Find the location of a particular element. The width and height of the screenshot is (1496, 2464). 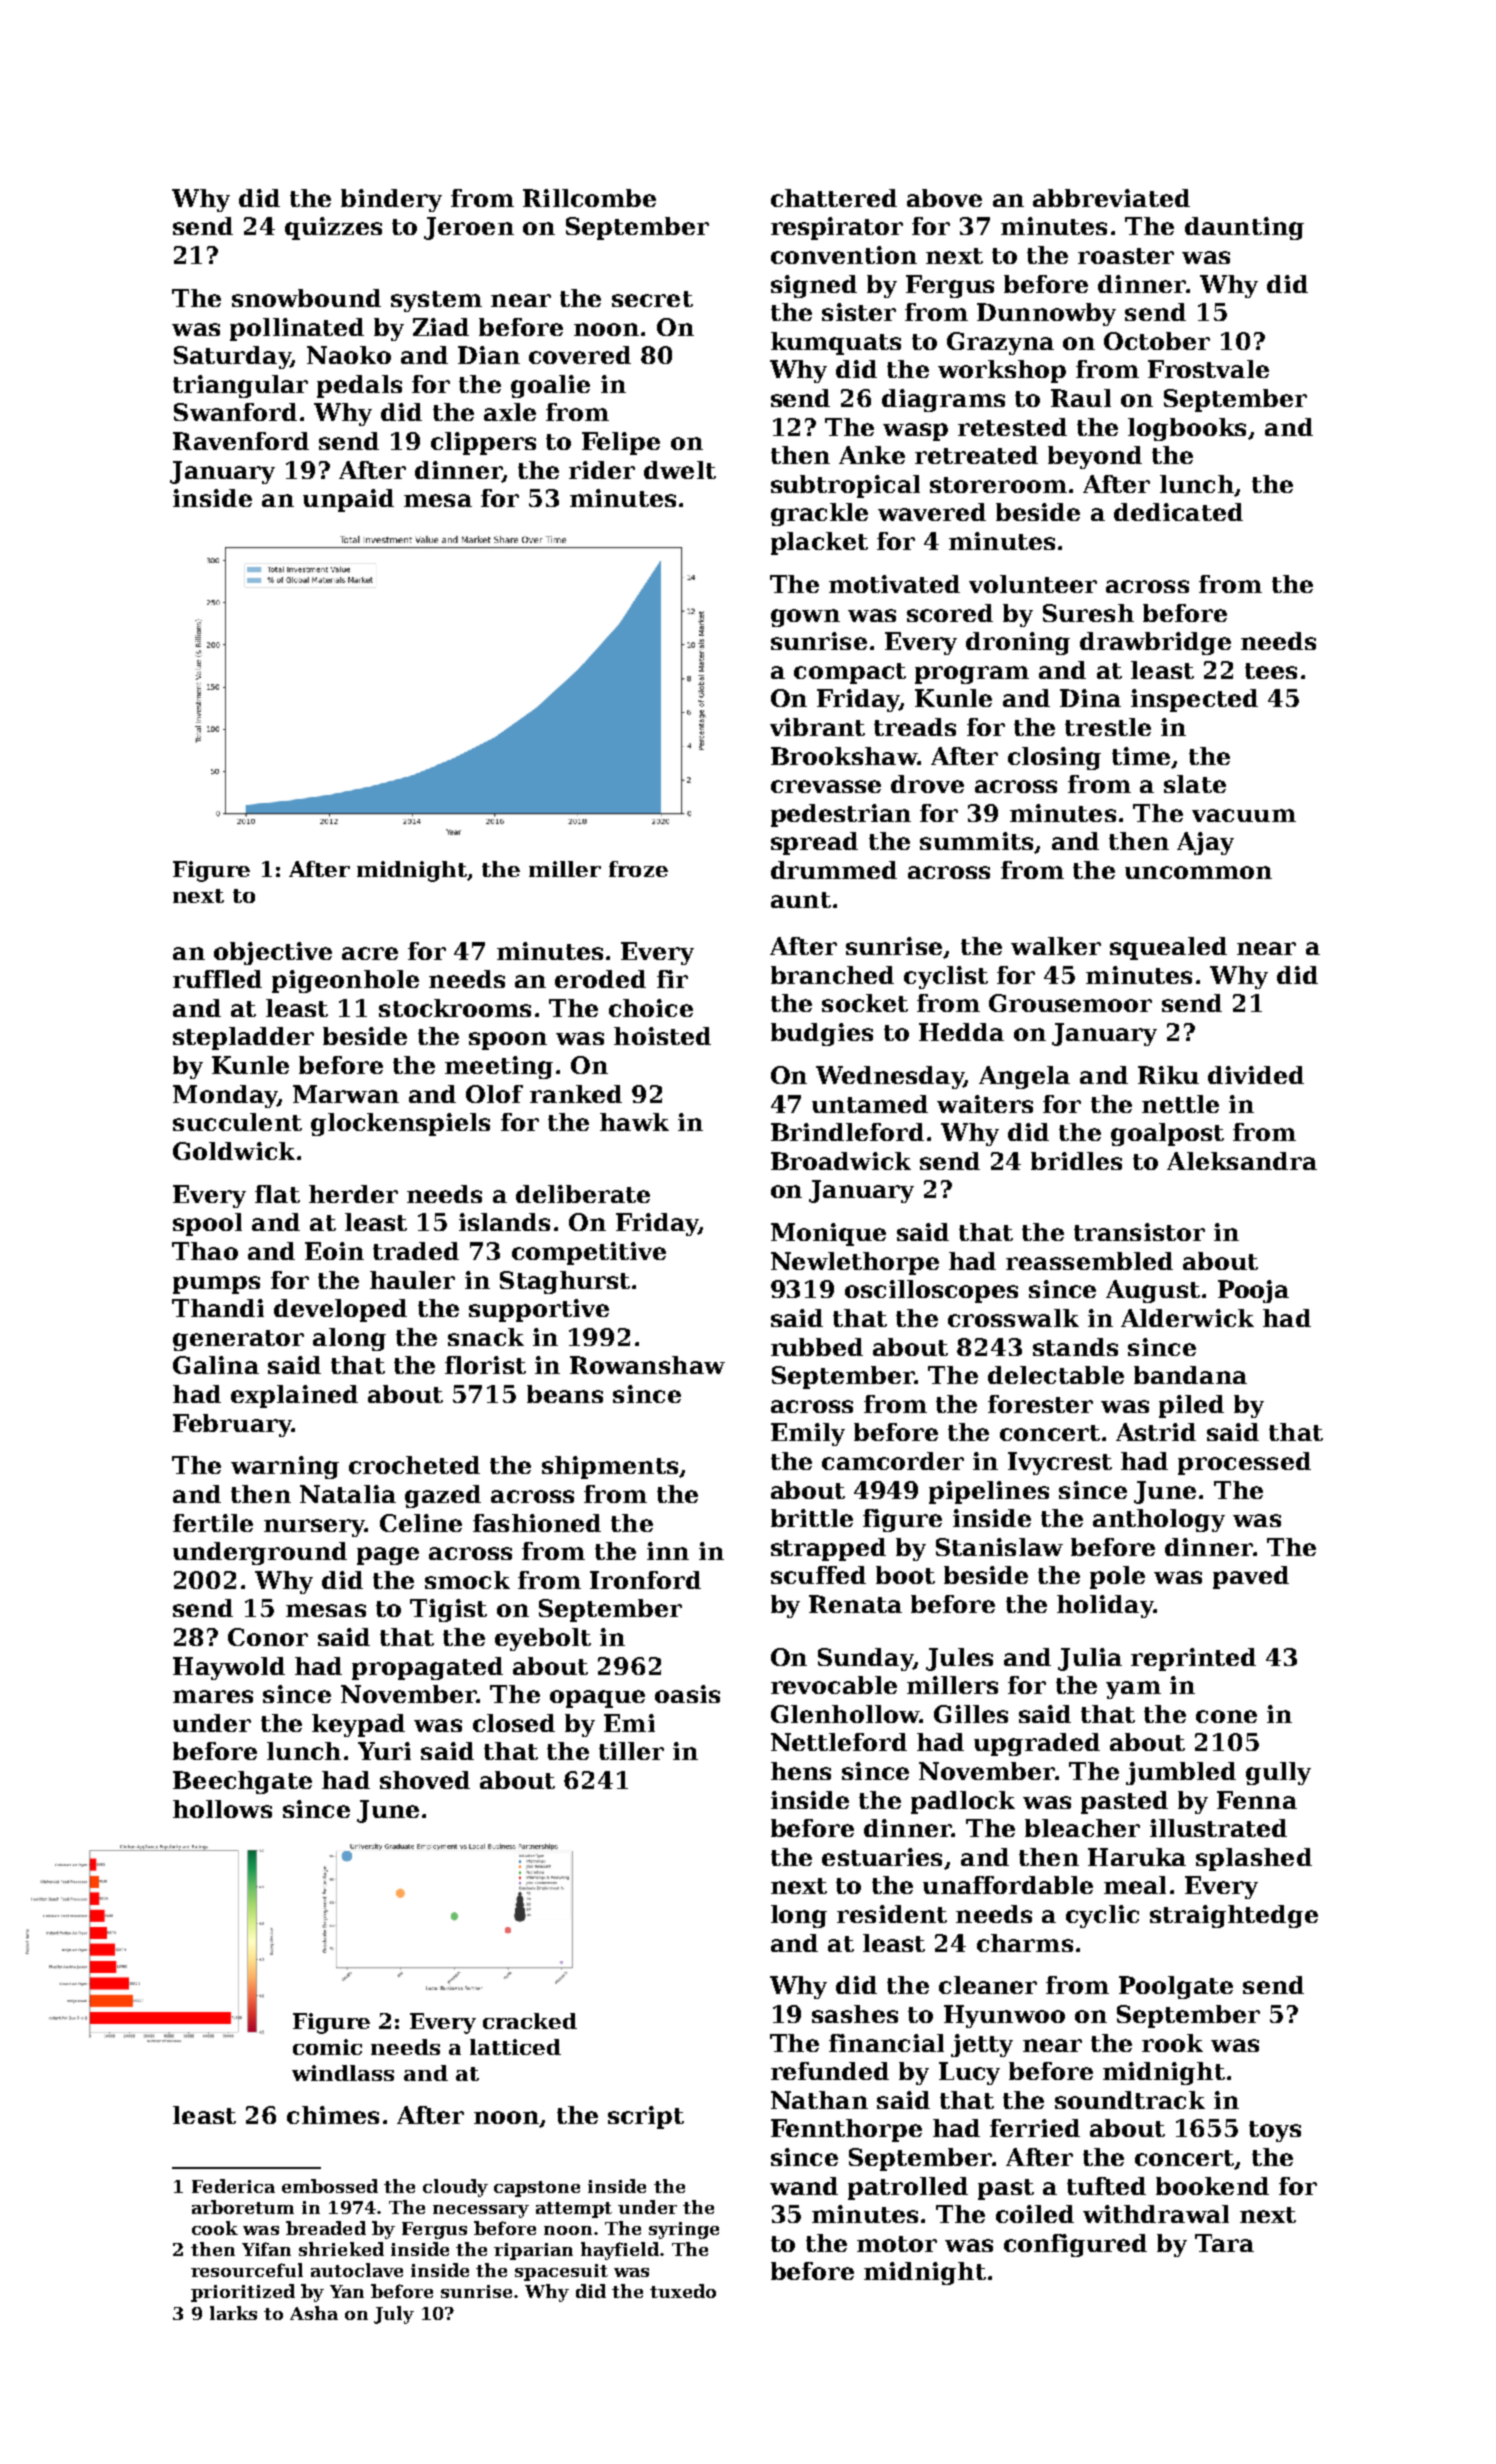

snowbound is located at coordinates (306, 298).
